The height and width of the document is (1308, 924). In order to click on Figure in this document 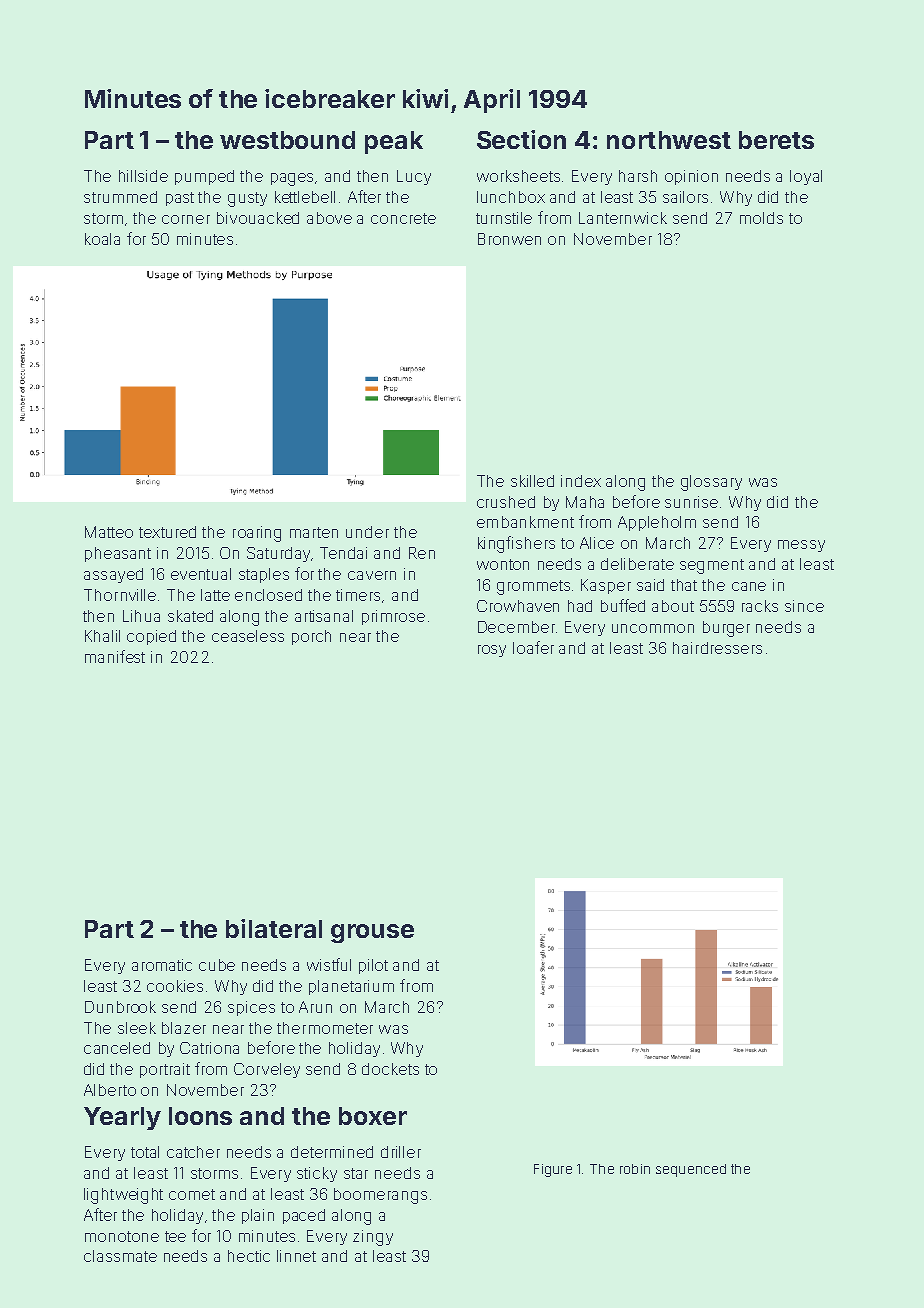, I will do `click(553, 1170)`.
